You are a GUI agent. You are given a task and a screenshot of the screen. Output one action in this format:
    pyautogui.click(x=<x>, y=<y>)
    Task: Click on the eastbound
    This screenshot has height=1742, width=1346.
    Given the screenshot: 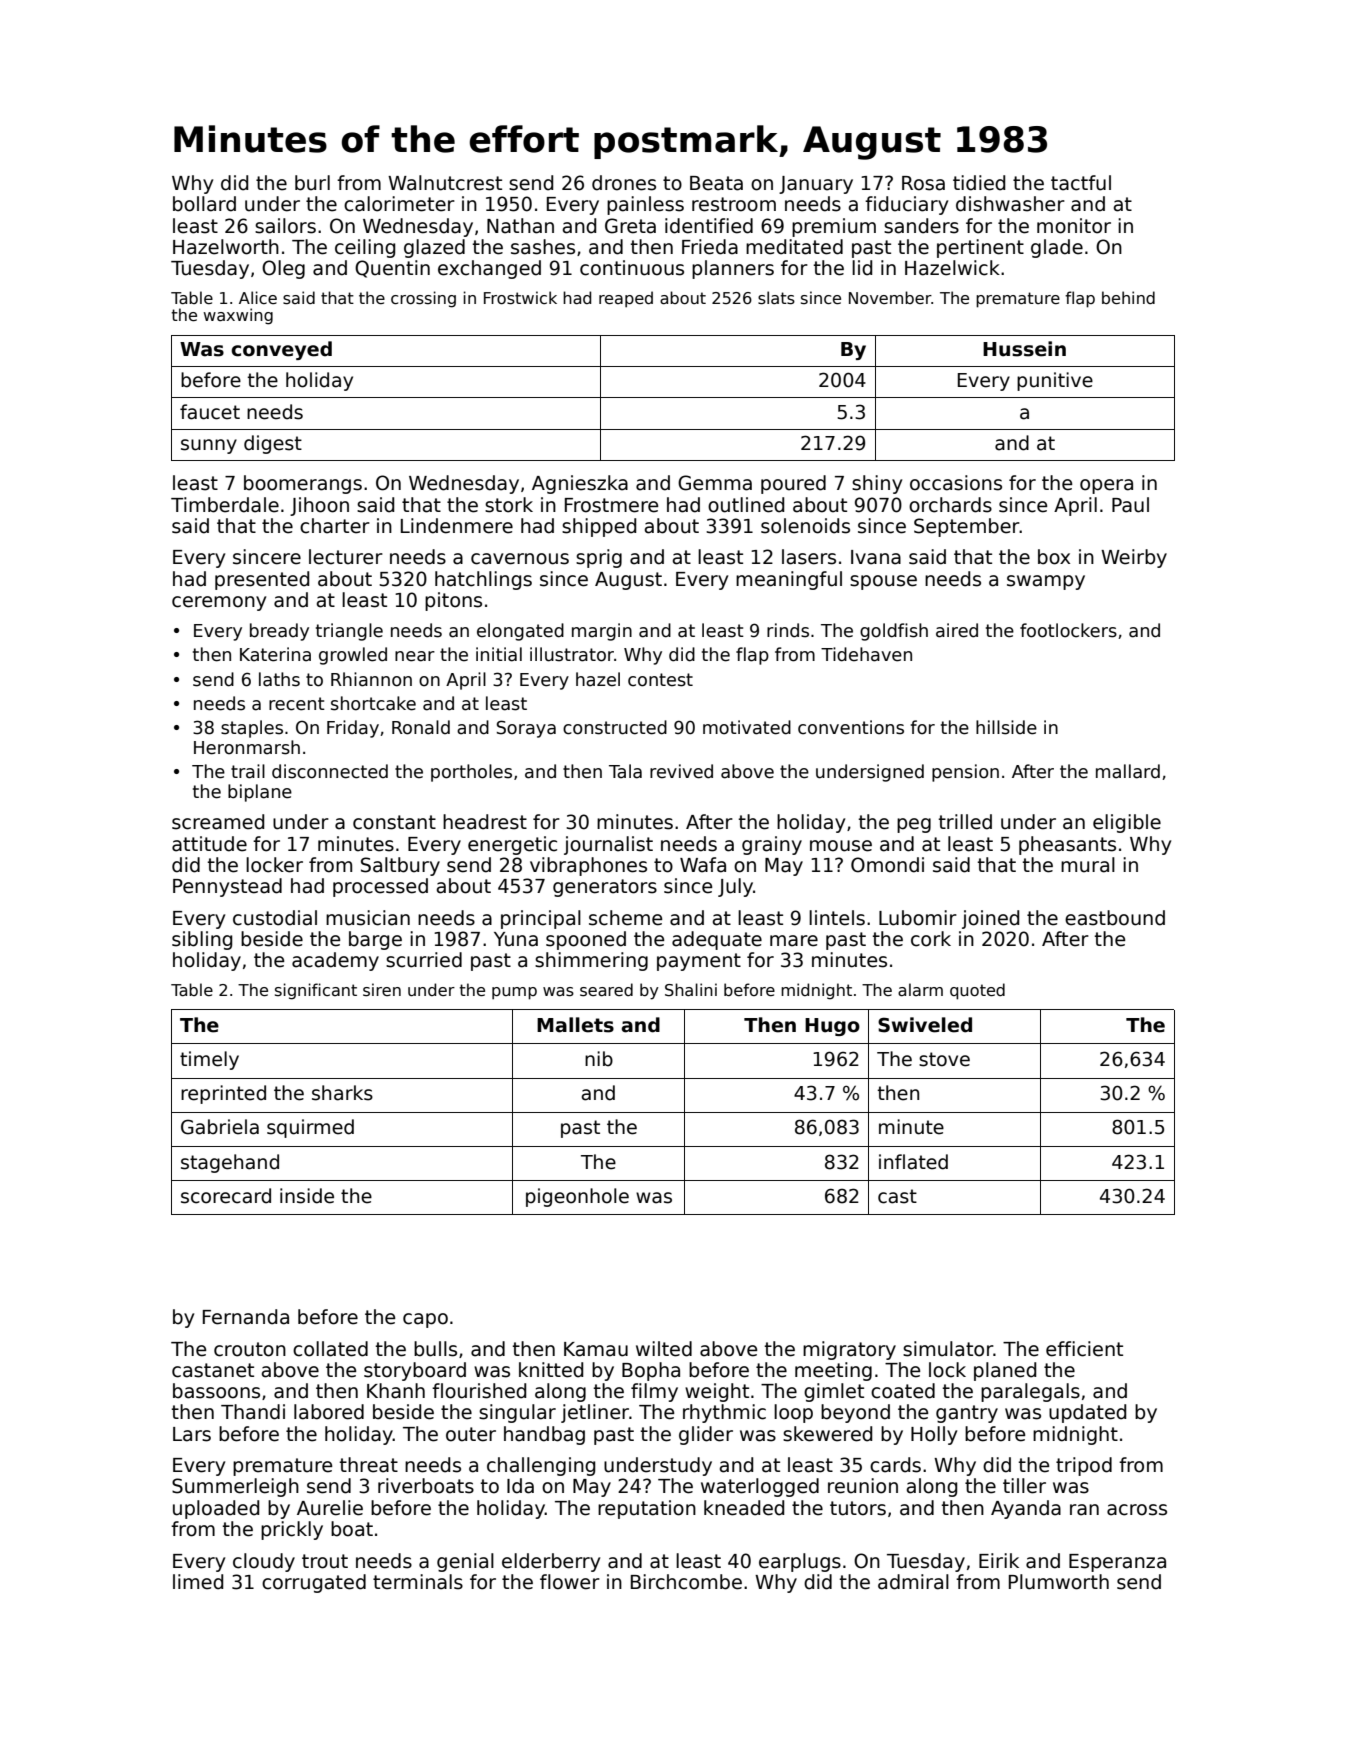 What is the action you would take?
    pyautogui.click(x=1115, y=918)
